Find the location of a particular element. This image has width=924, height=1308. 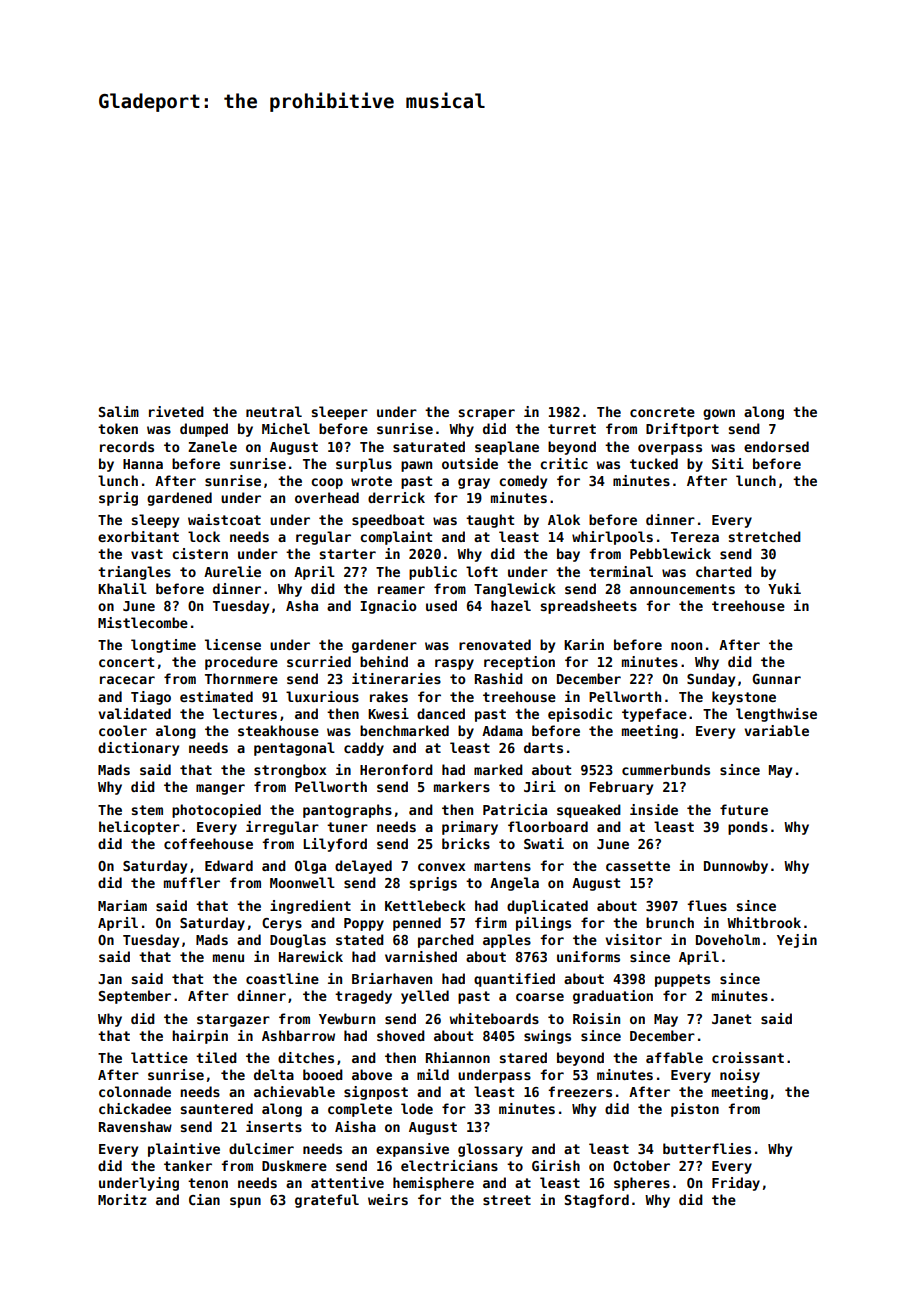

exorbitant is located at coordinates (138, 536).
